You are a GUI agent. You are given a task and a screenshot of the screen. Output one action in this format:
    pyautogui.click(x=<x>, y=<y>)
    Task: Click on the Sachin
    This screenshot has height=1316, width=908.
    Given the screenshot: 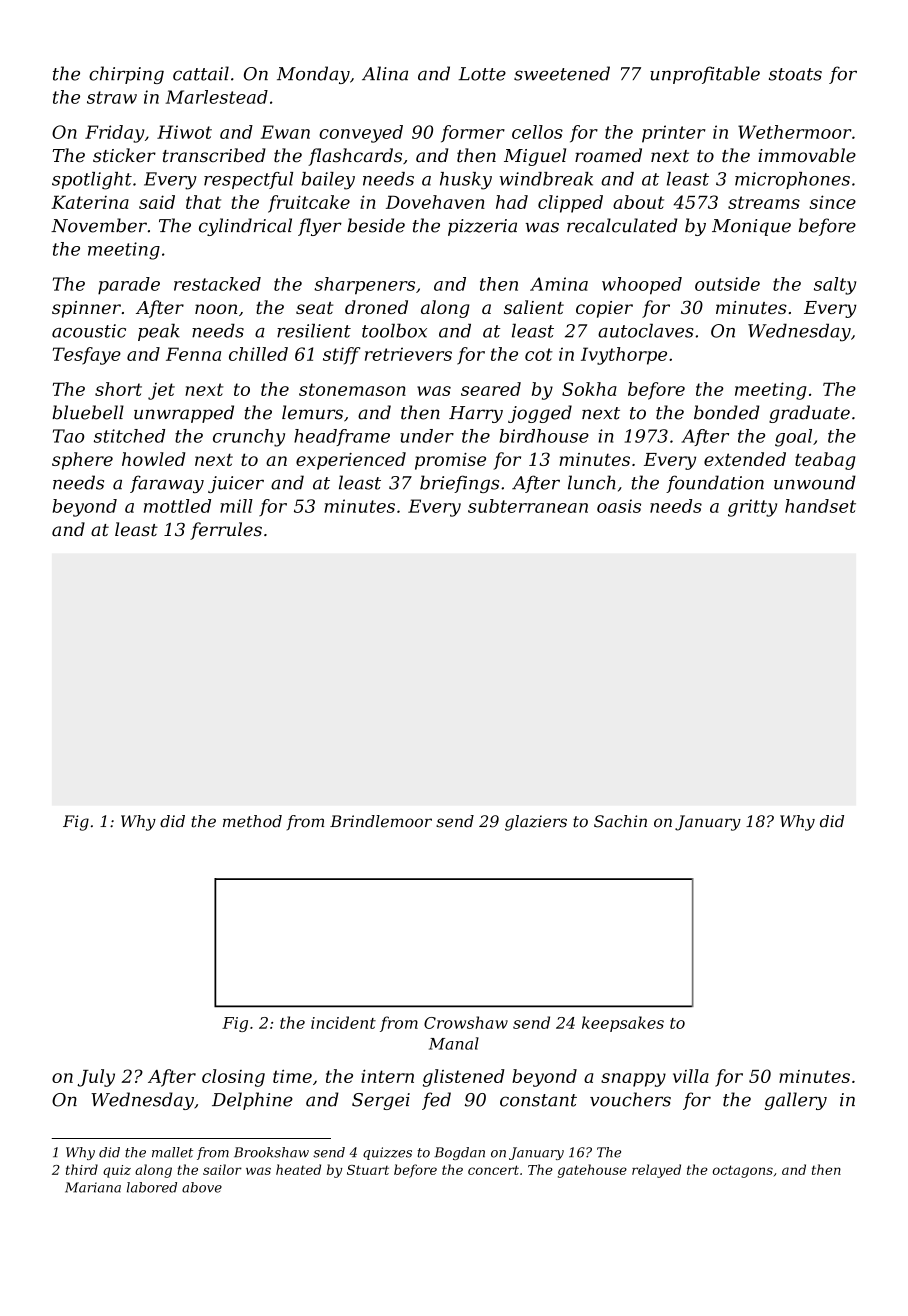 What is the action you would take?
    pyautogui.click(x=620, y=821)
